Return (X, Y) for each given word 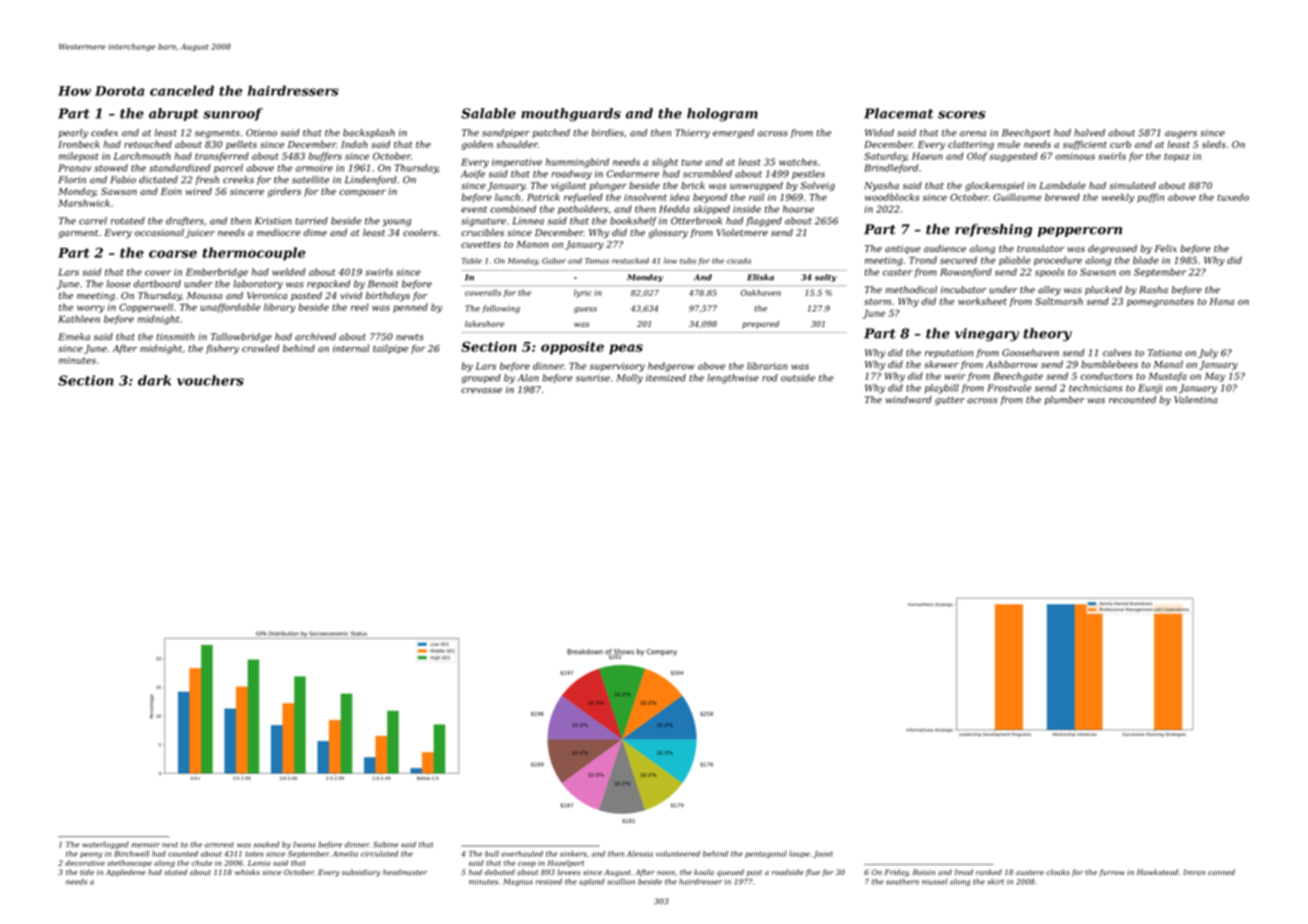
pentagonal (766, 854)
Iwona (304, 845)
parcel (228, 169)
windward (909, 400)
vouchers (210, 380)
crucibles (482, 232)
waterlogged (105, 845)
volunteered (678, 854)
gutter (950, 401)
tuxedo (1233, 197)
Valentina (1195, 400)
